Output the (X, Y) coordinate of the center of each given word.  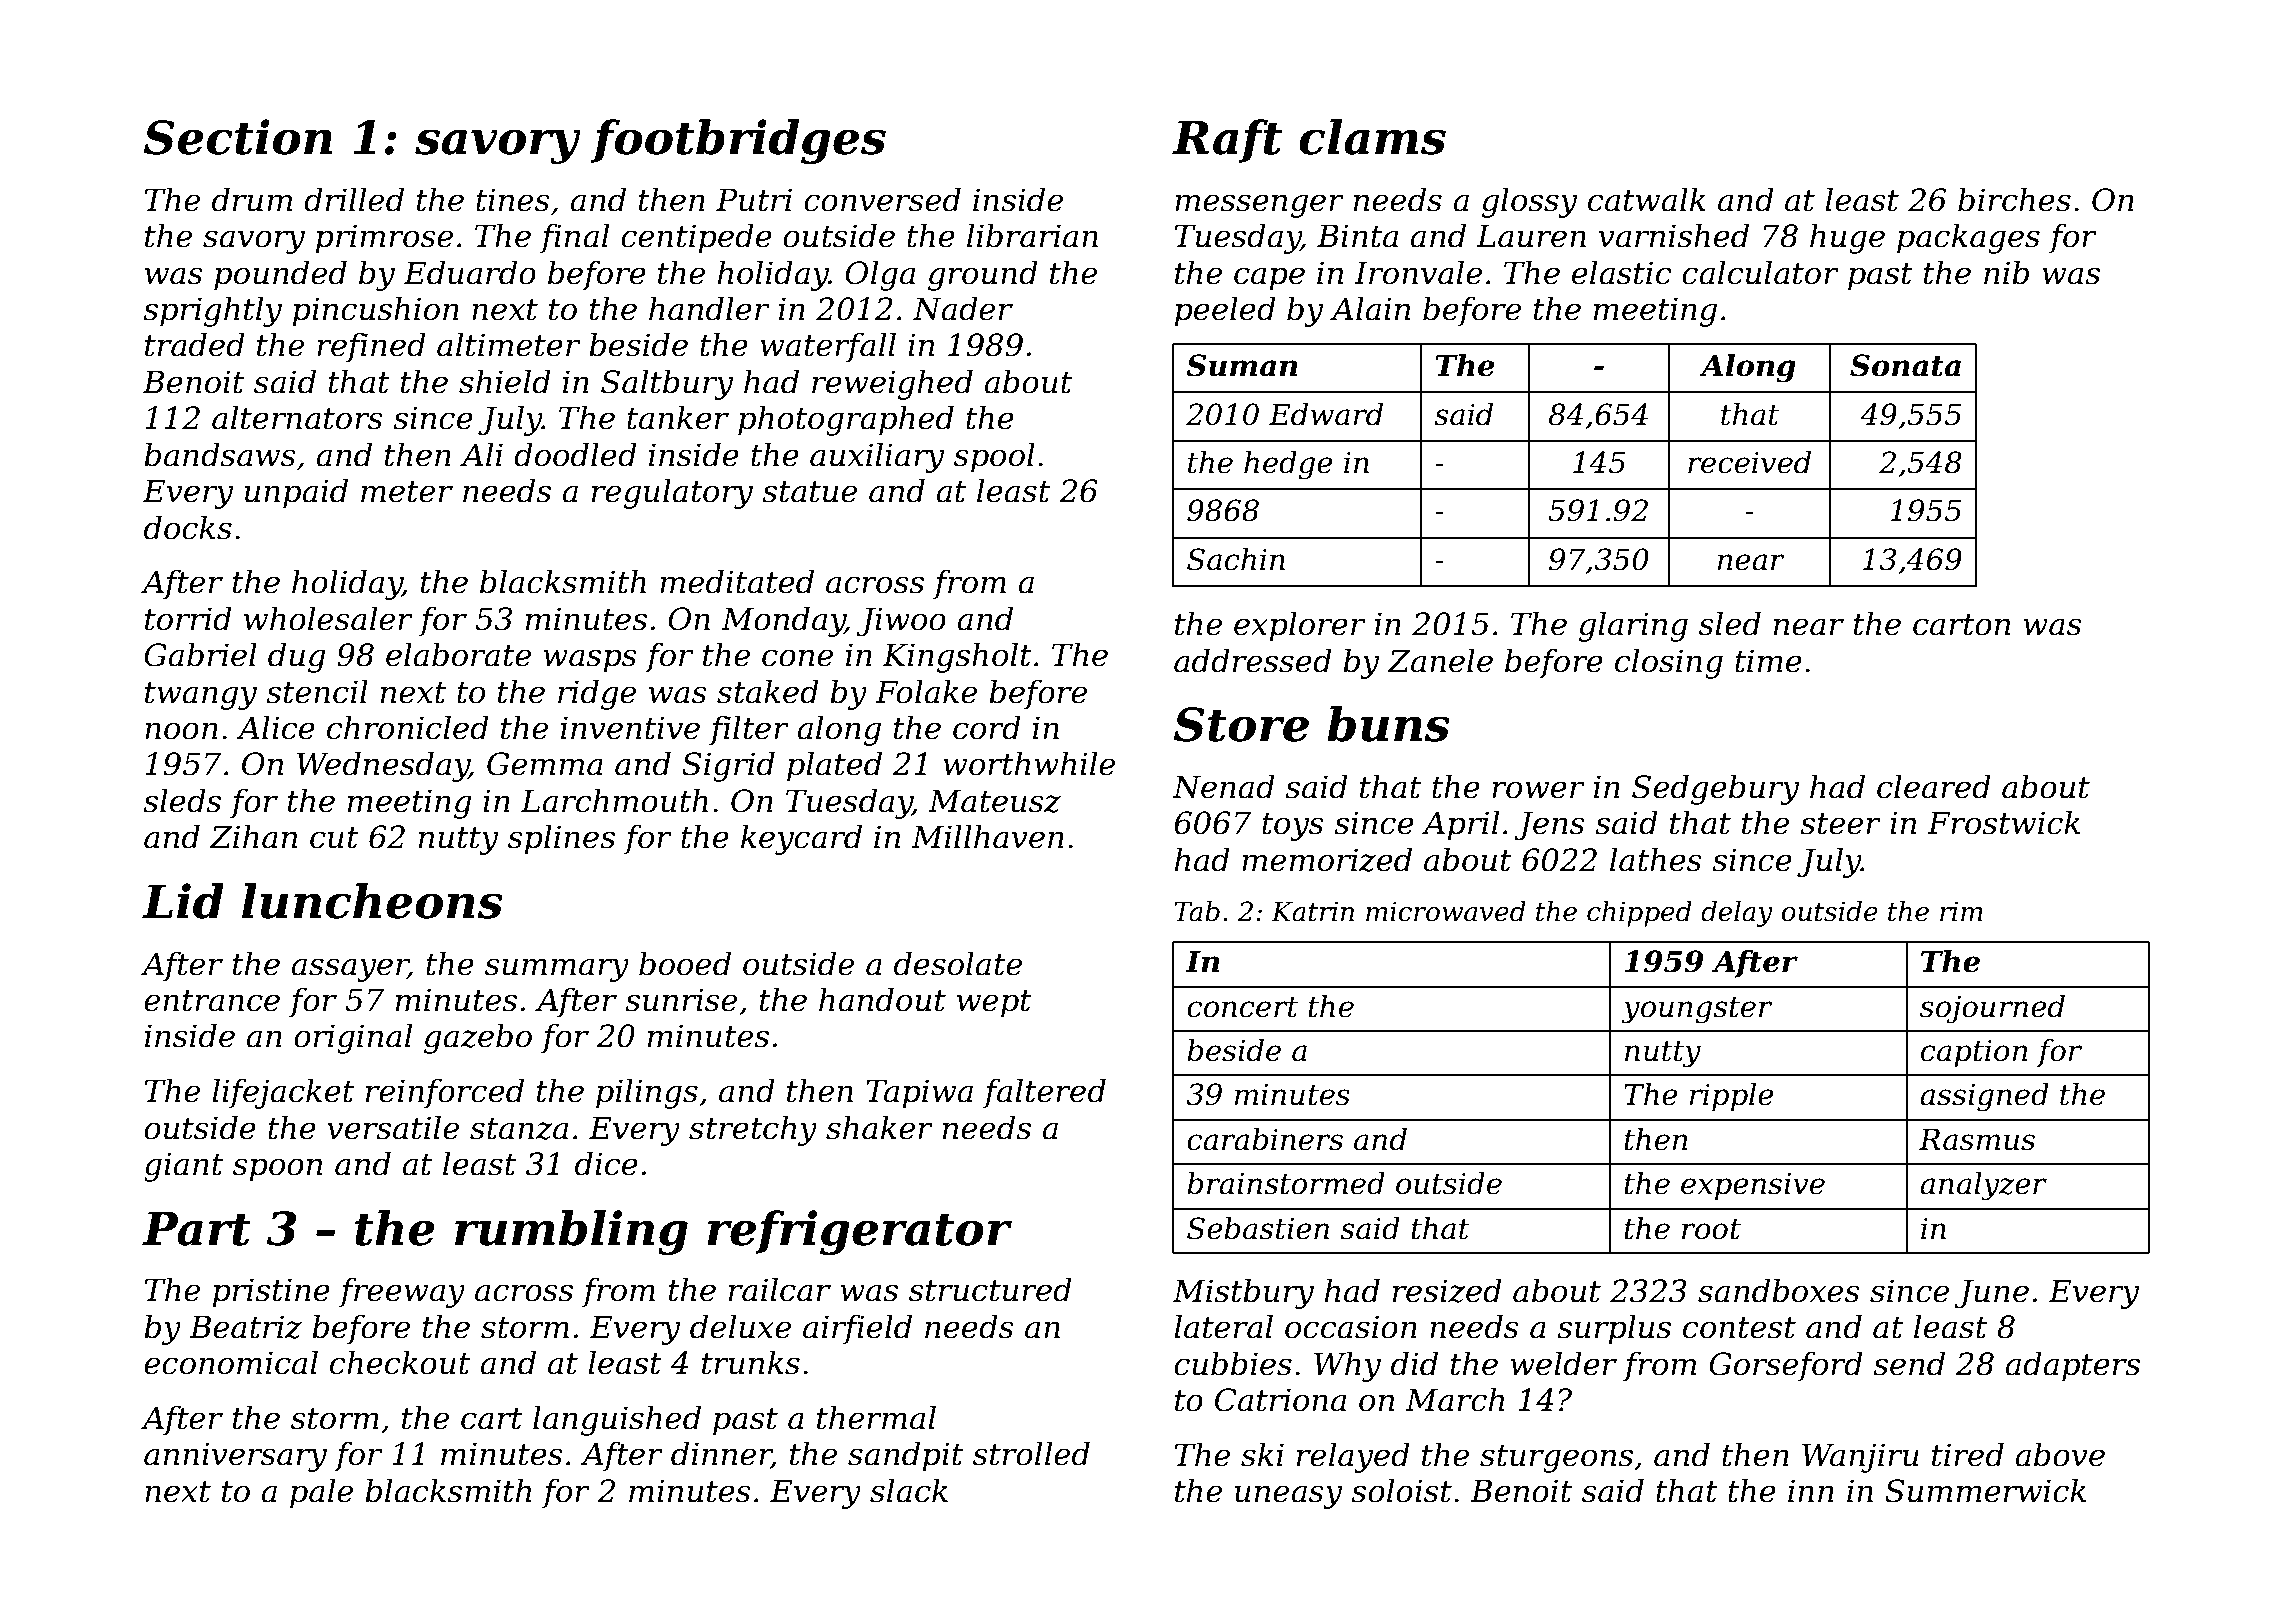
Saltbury (667, 384)
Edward (1326, 414)
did (1414, 1363)
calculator (1760, 272)
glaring (1633, 626)
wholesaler (328, 618)
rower (1538, 790)
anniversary (235, 1457)
